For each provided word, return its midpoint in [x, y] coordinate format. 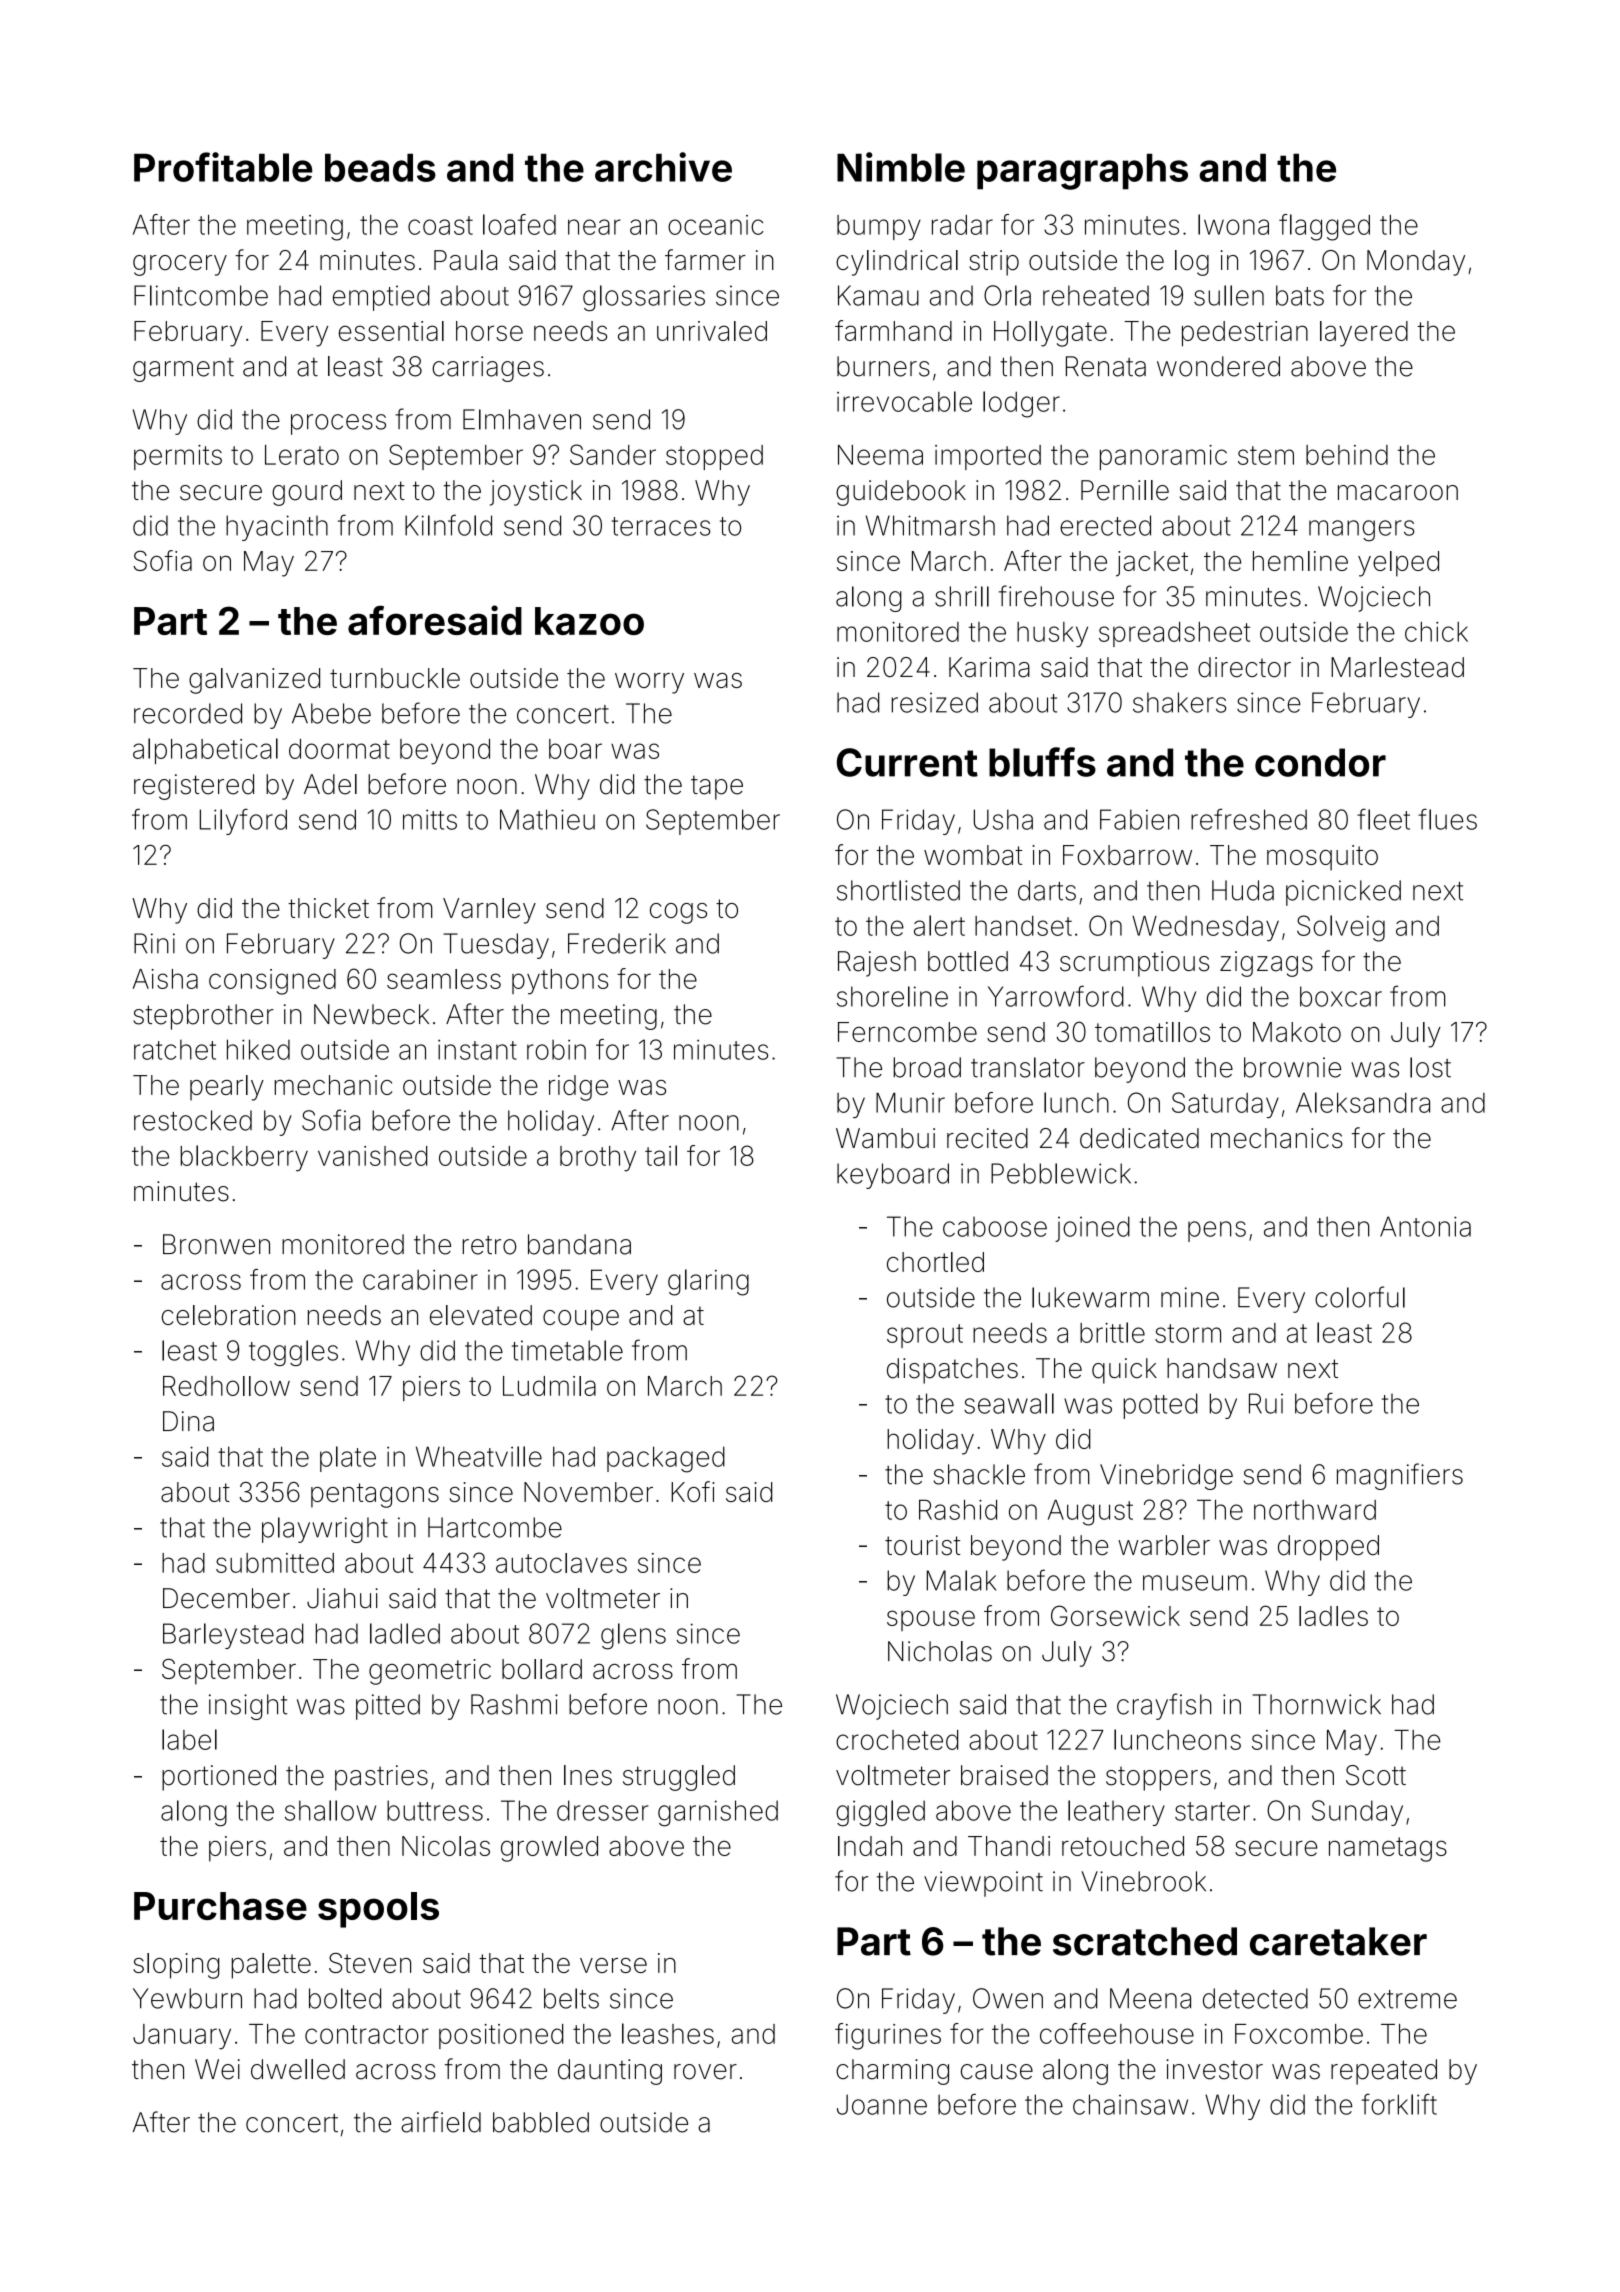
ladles [1333, 1616]
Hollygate [1050, 334]
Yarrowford [1056, 996]
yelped [1398, 564]
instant [477, 1049]
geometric [430, 1672]
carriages [488, 369]
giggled [880, 1813]
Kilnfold [448, 525]
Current [907, 762]
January [182, 2037]
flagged [1324, 227]
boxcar [1341, 996]
